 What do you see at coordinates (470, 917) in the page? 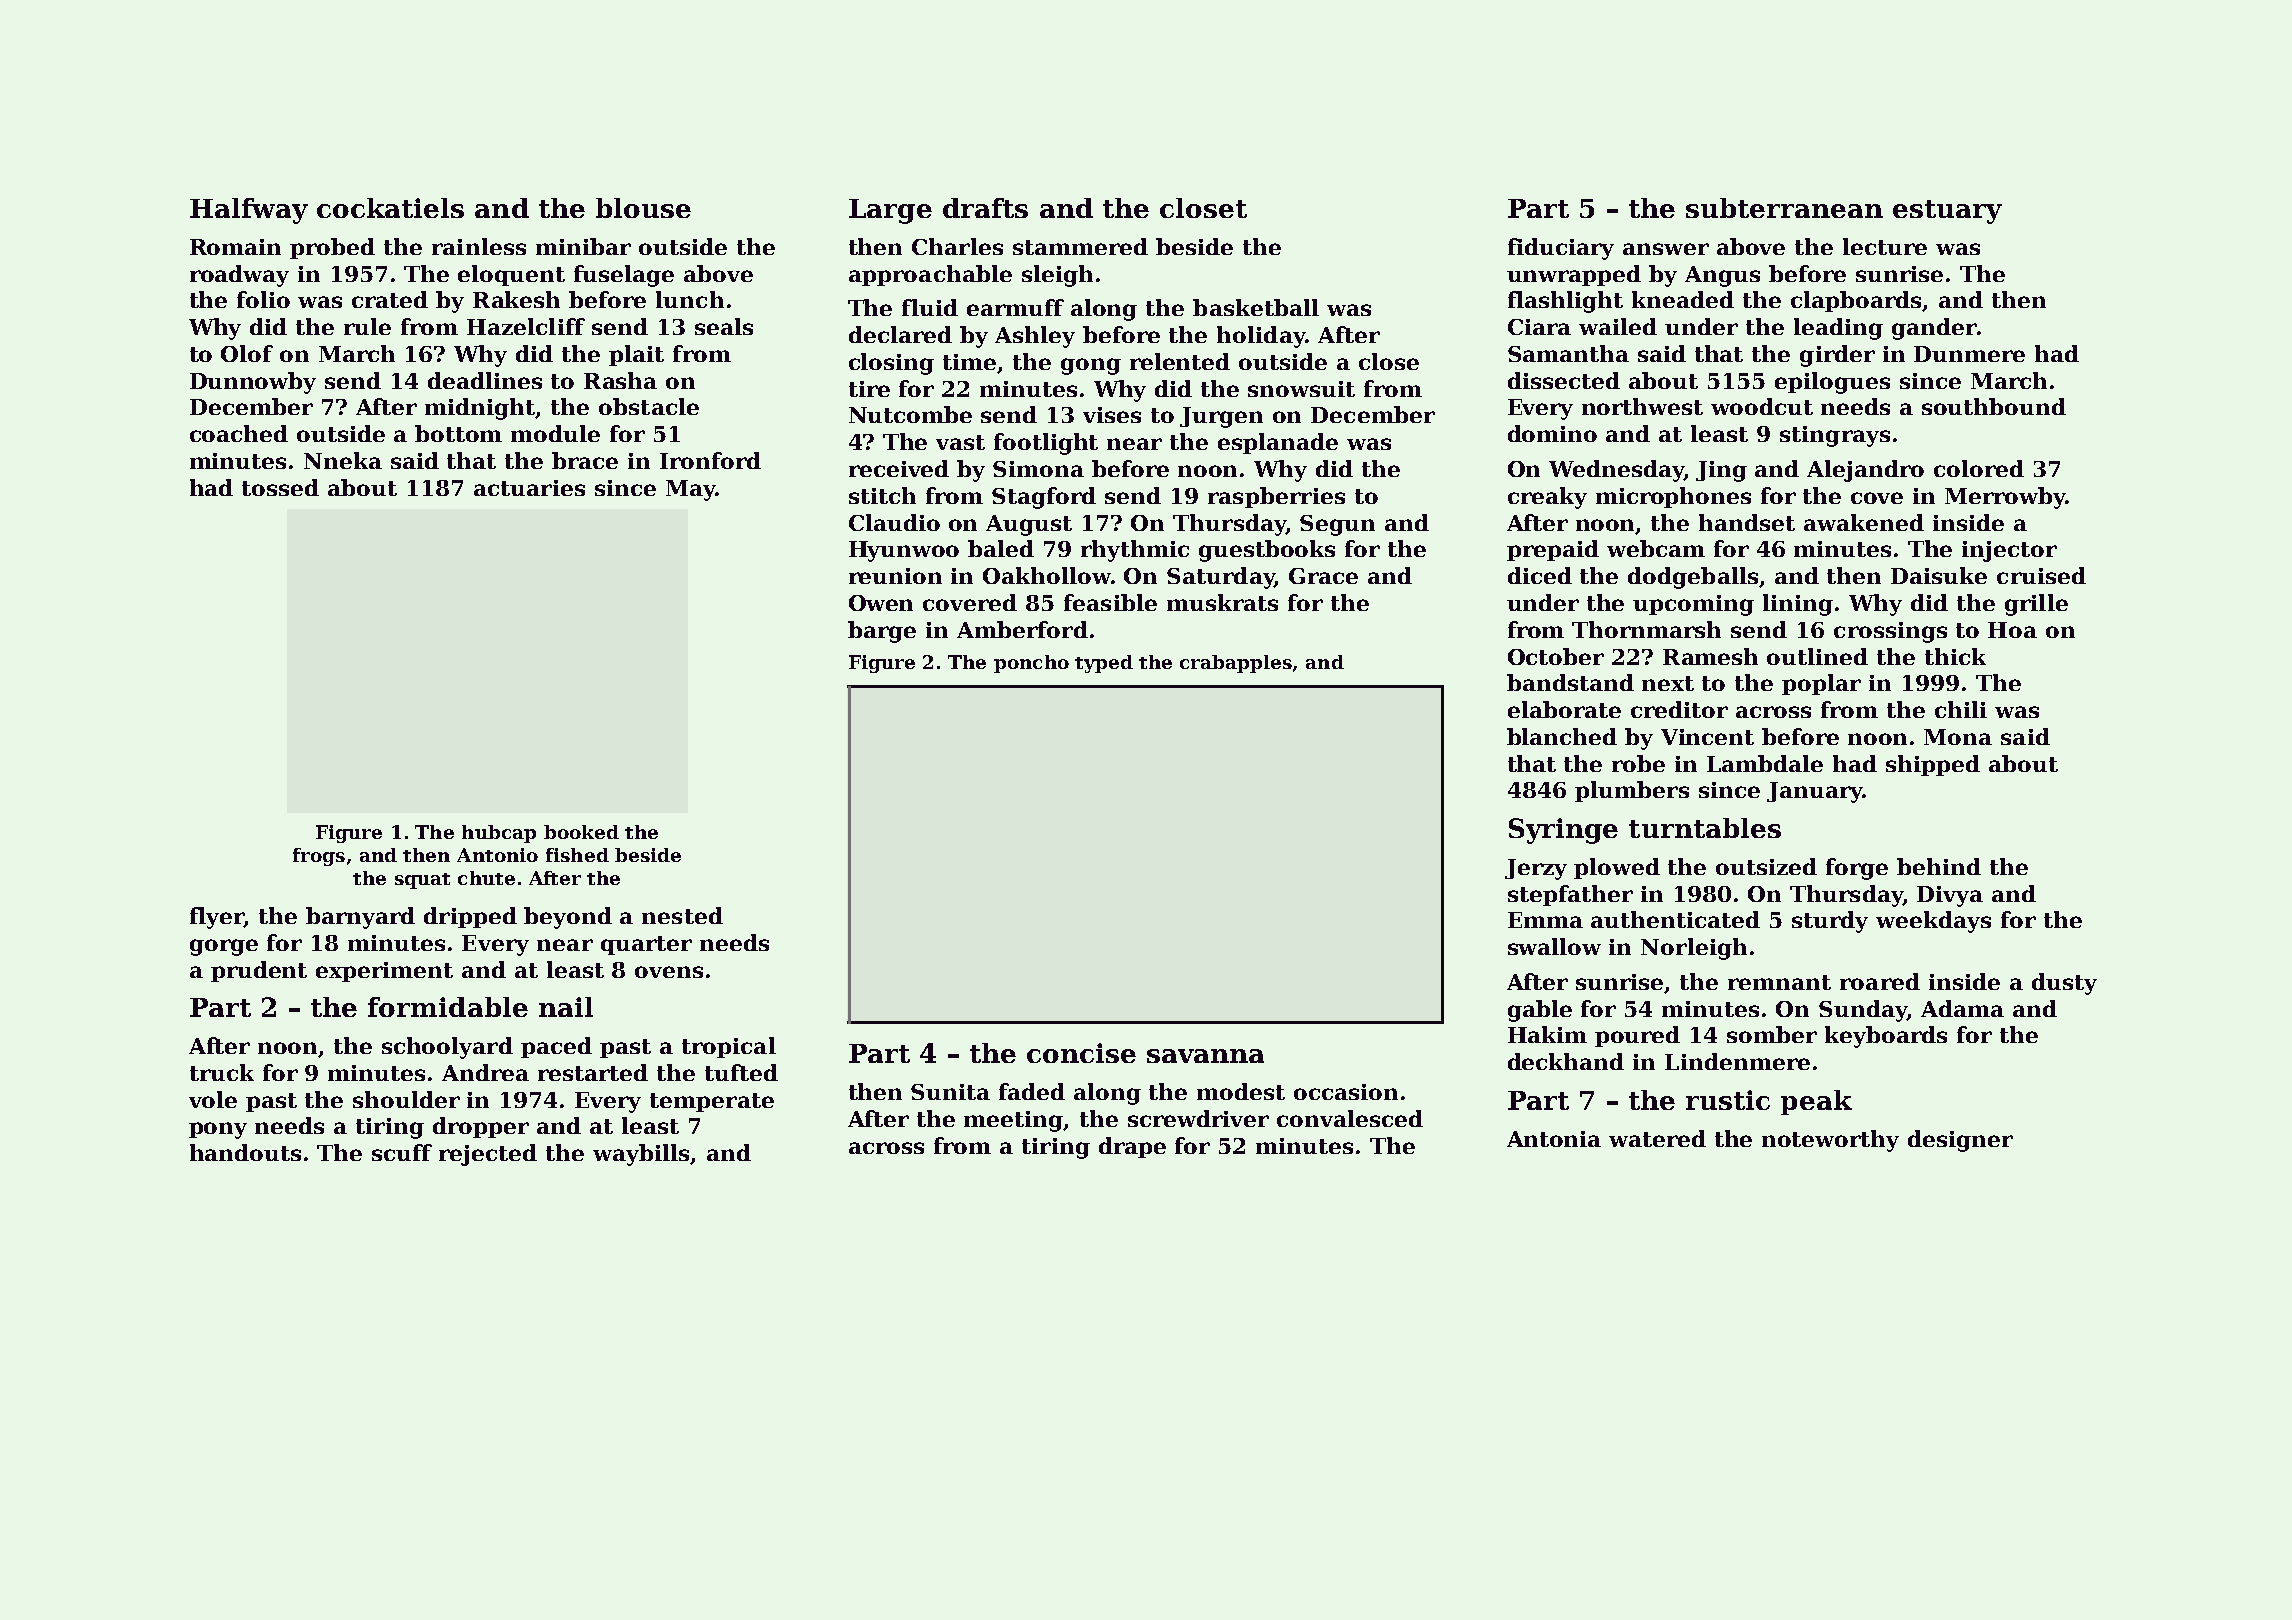
I see `dripped` at bounding box center [470, 917].
